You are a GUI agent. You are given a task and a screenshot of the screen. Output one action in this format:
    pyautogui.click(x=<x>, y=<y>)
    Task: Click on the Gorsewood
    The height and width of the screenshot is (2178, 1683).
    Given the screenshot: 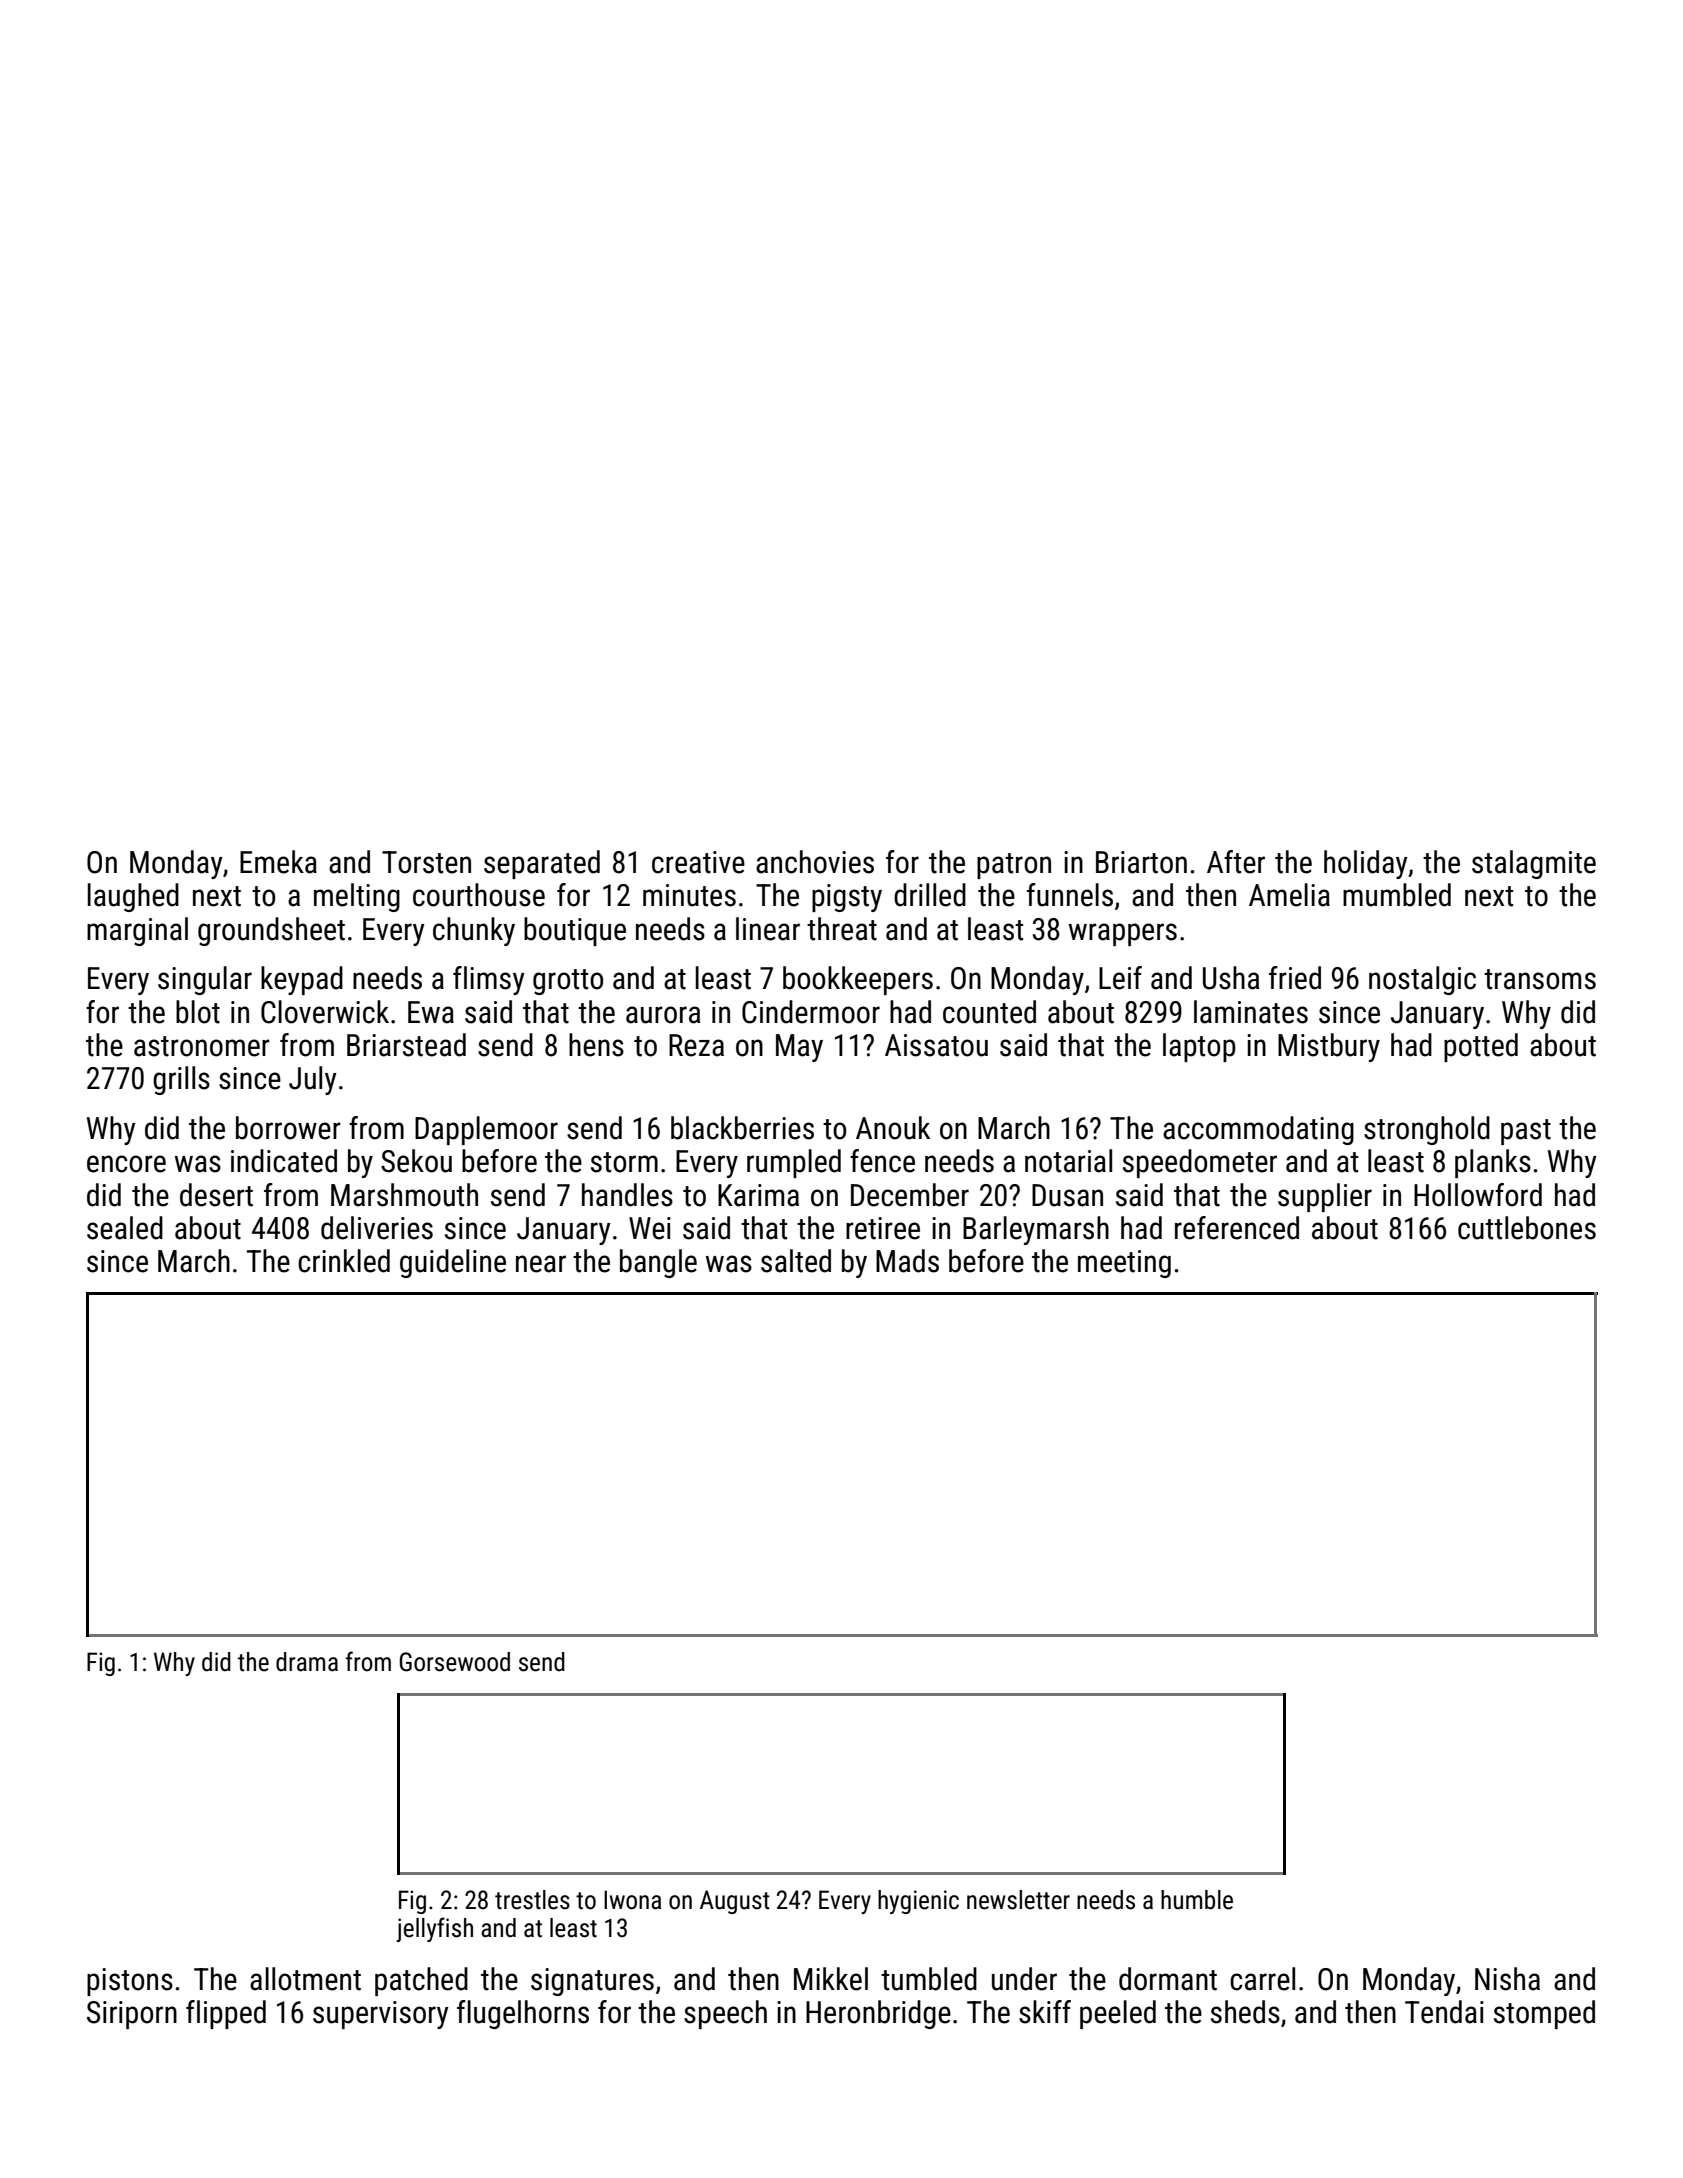 What is the action you would take?
    pyautogui.click(x=455, y=1662)
